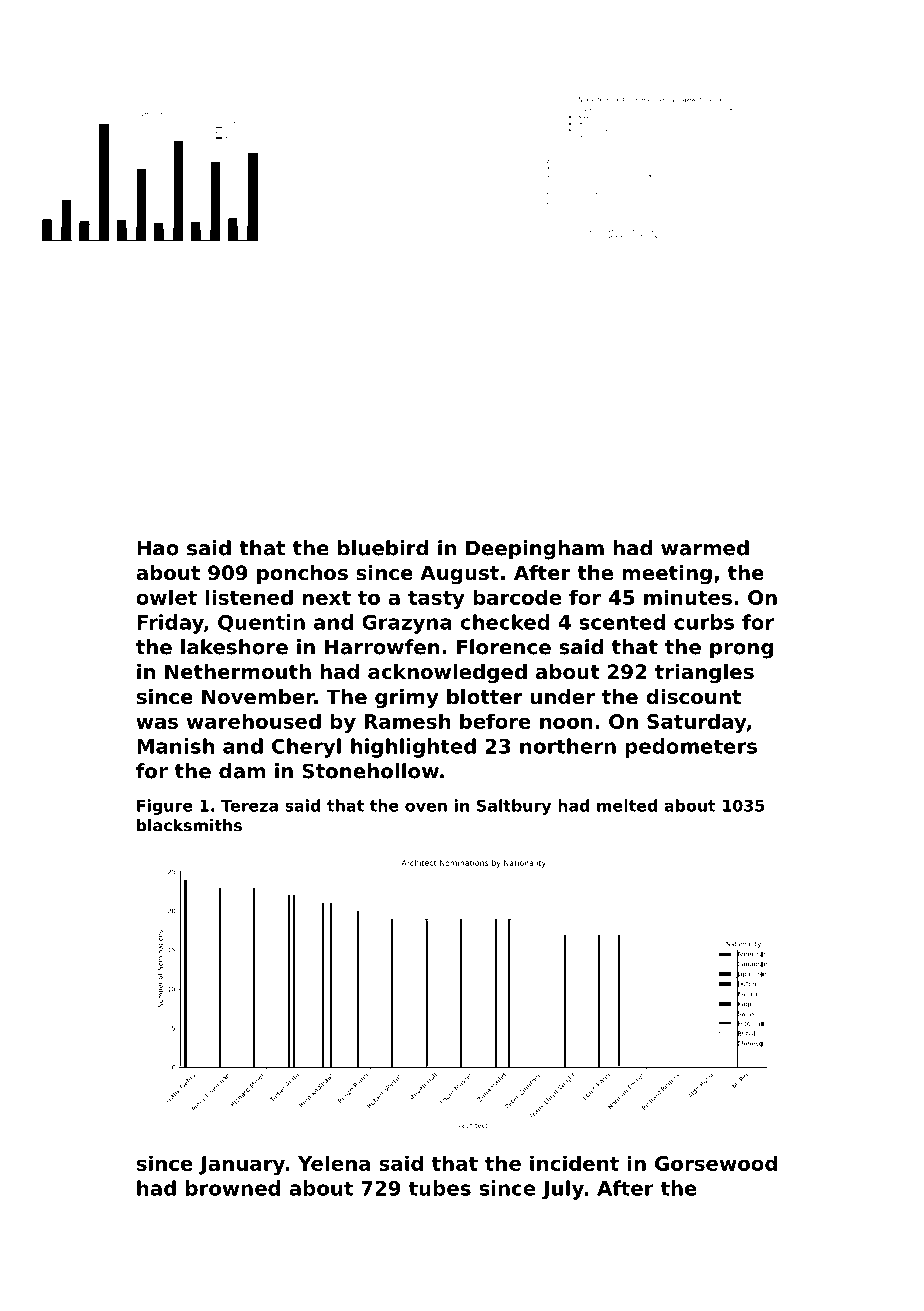 Image resolution: width=924 pixels, height=1311 pixels. What do you see at coordinates (436, 600) in the screenshot?
I see `tasty` at bounding box center [436, 600].
